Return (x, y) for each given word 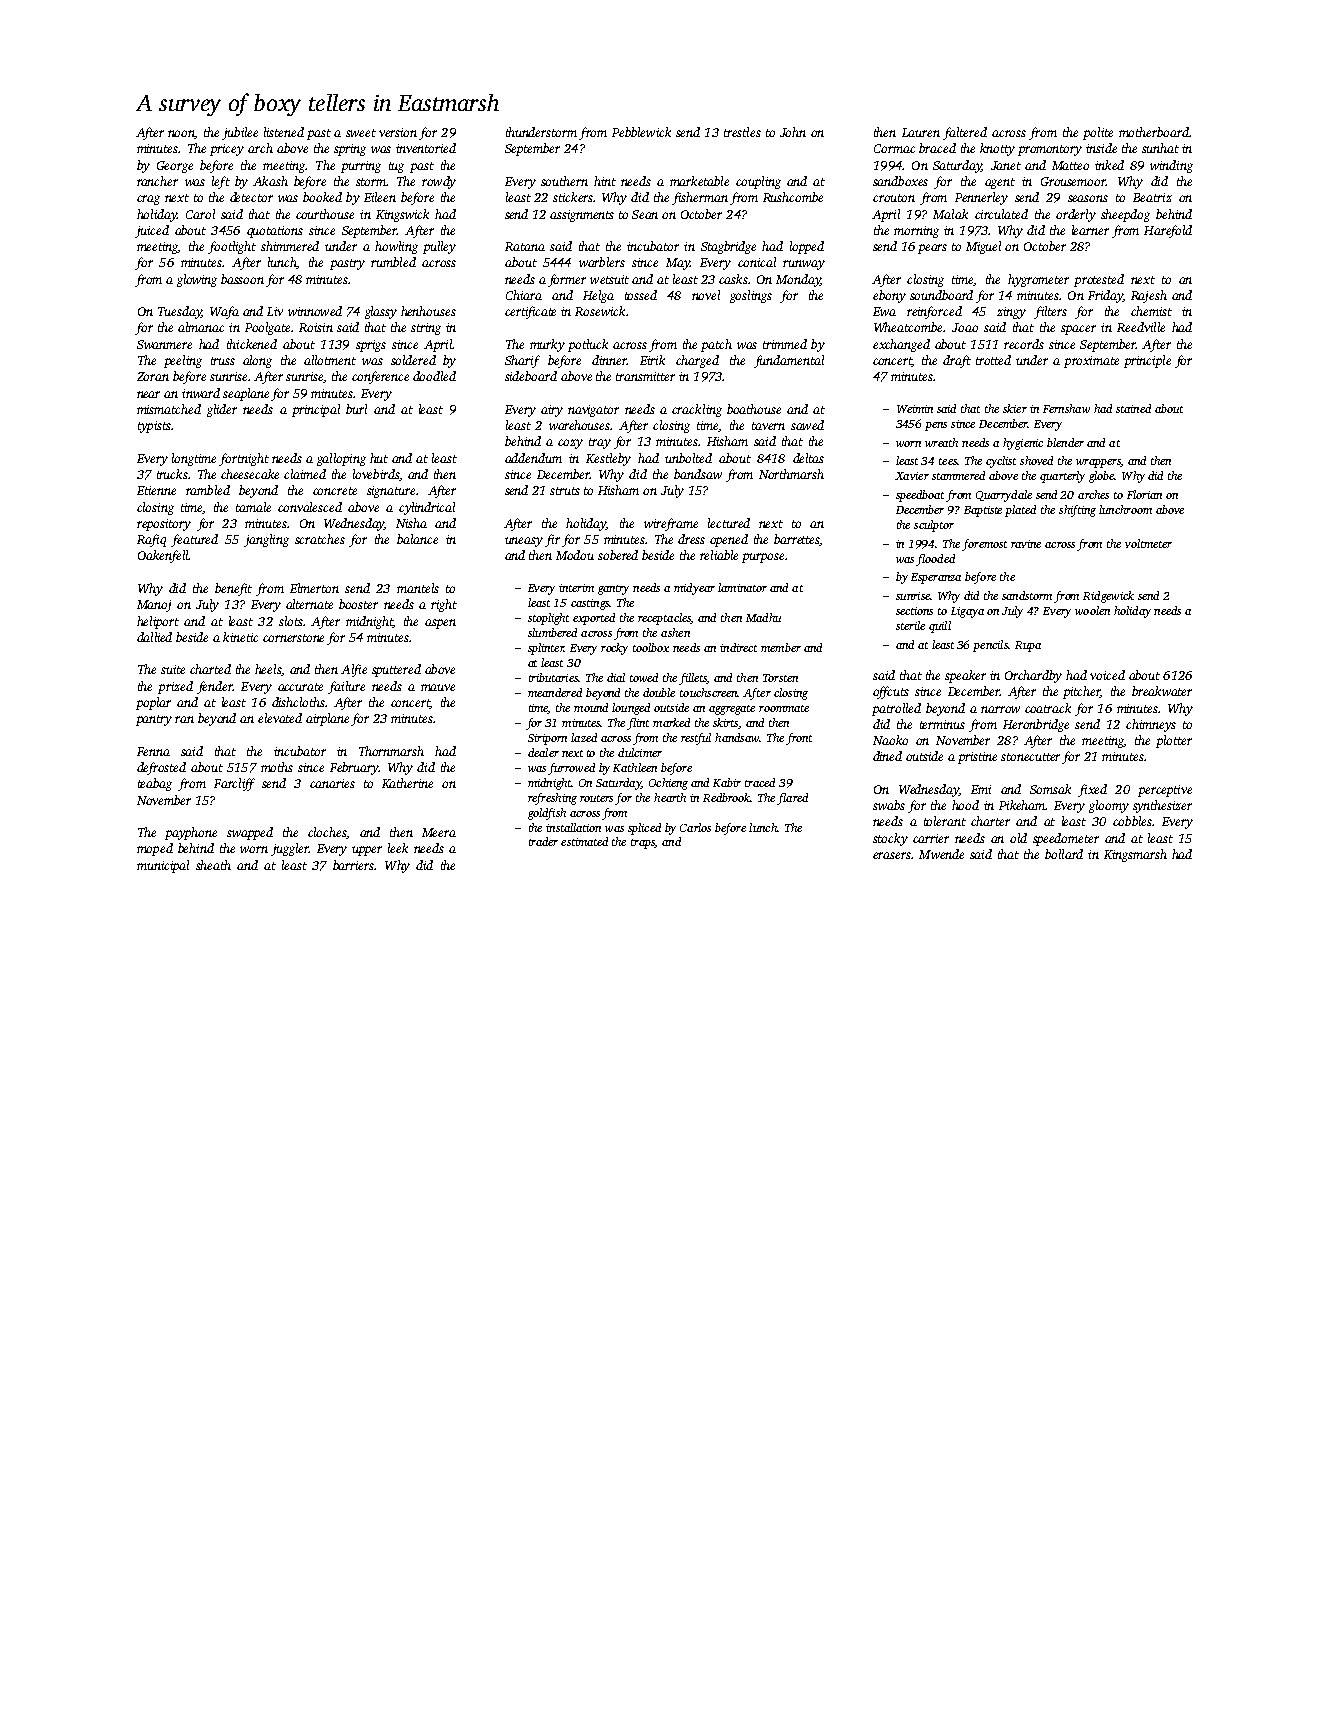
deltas (808, 458)
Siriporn (547, 739)
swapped (250, 833)
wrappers (1098, 463)
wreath (941, 442)
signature (391, 492)
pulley (439, 247)
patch (716, 345)
